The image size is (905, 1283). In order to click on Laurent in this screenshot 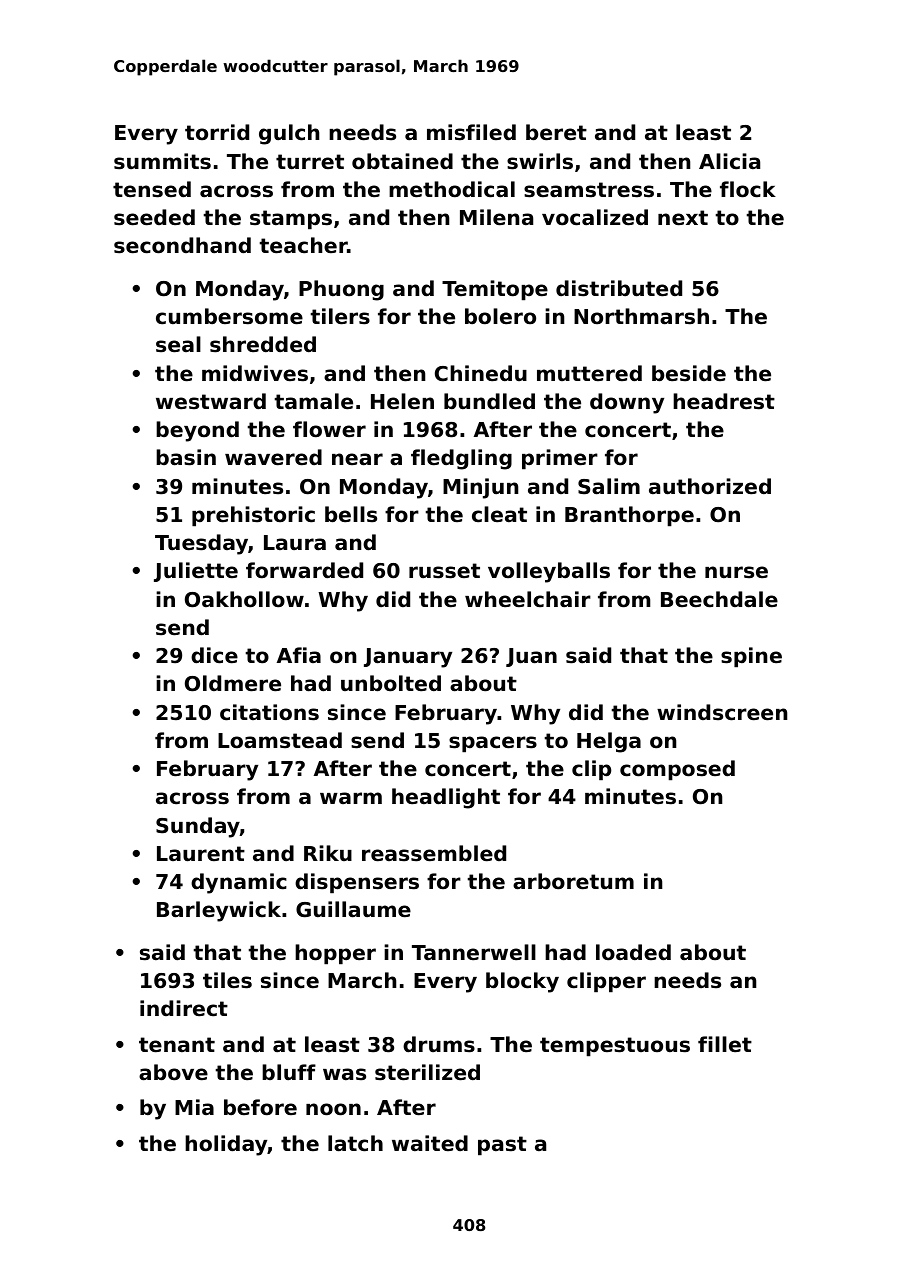, I will do `click(201, 854)`.
